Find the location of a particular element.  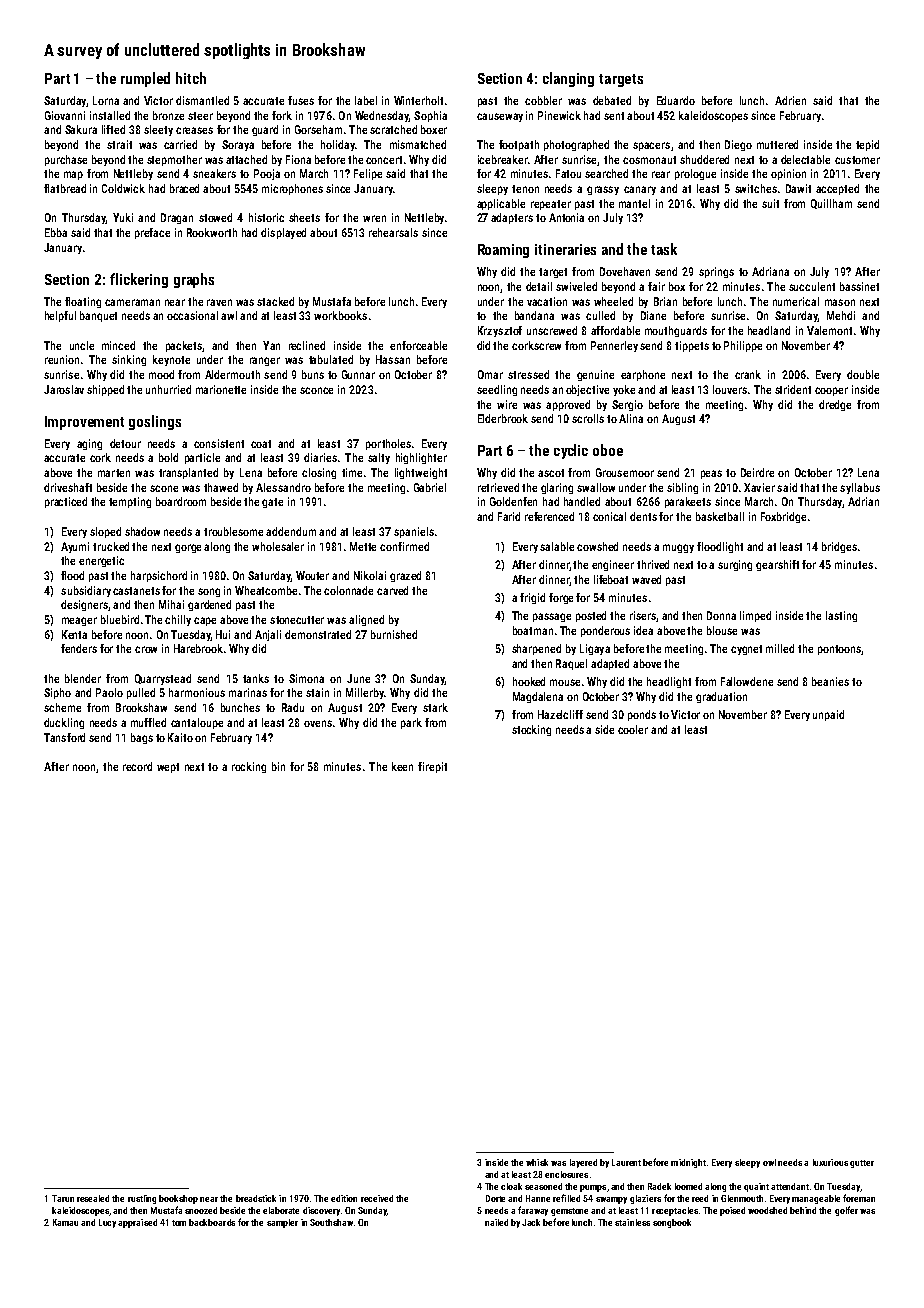

fuses is located at coordinates (301, 100).
